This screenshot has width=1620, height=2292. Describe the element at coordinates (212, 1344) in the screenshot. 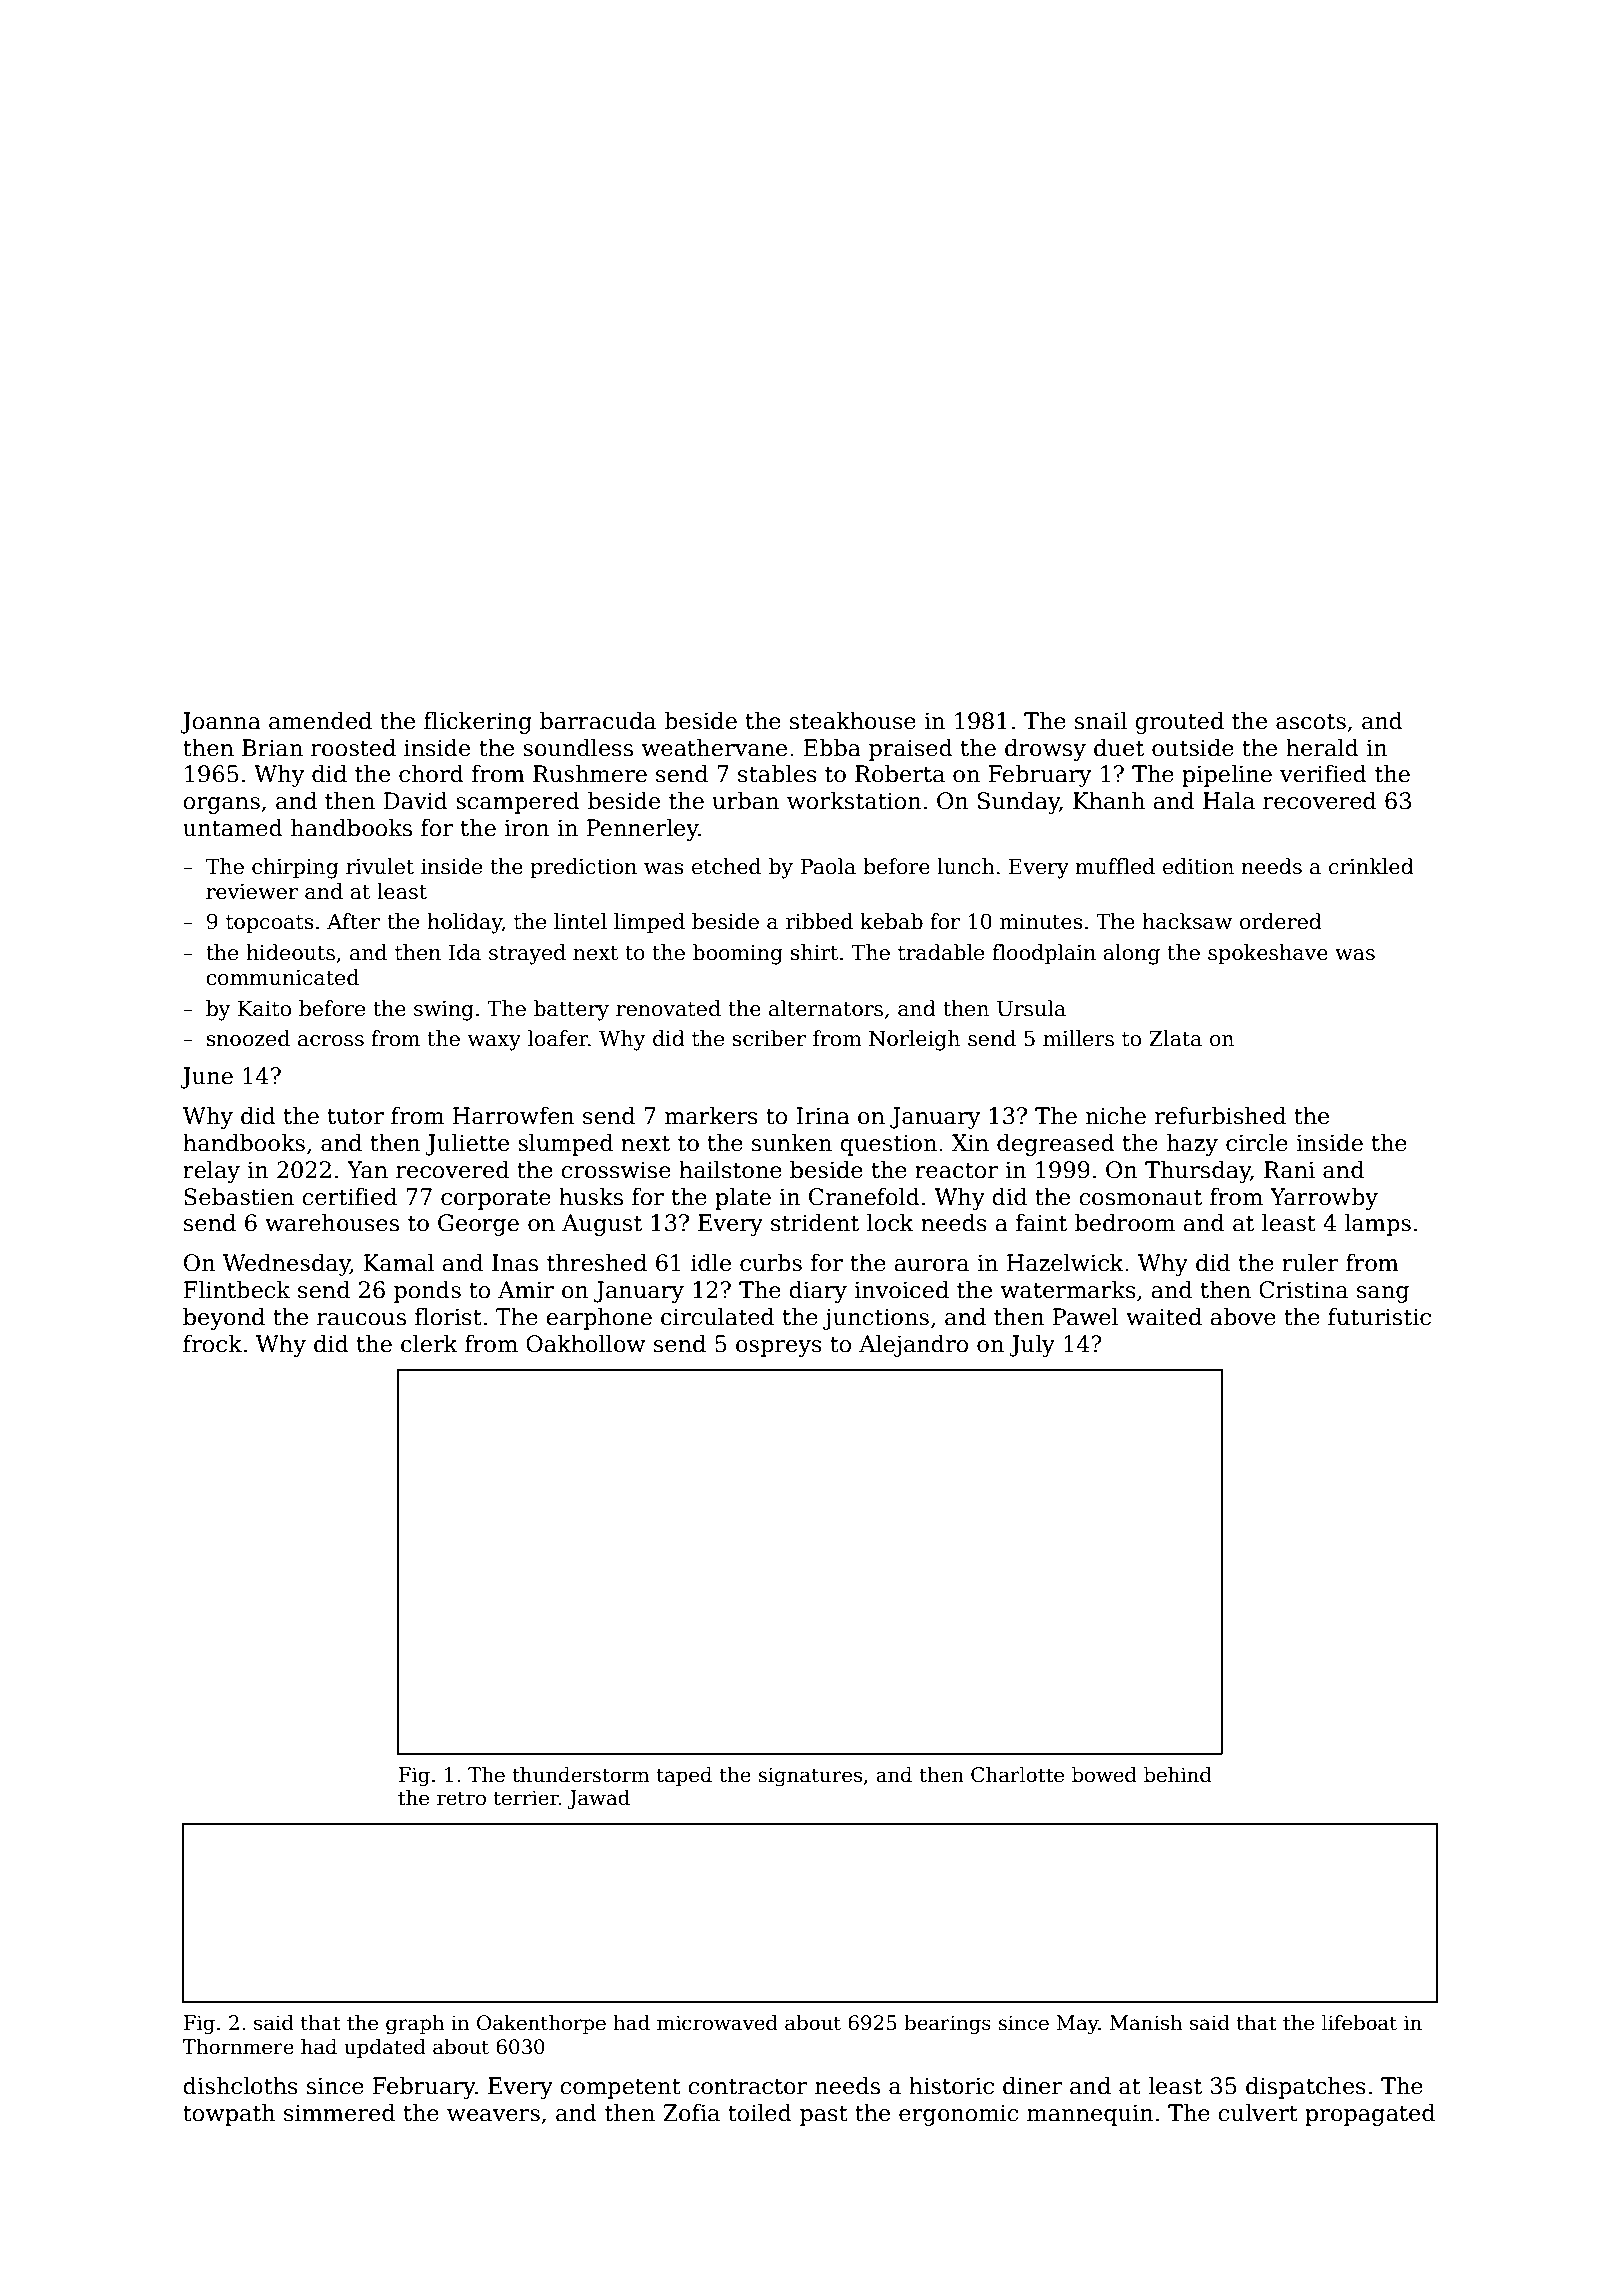

I see `frock` at that location.
